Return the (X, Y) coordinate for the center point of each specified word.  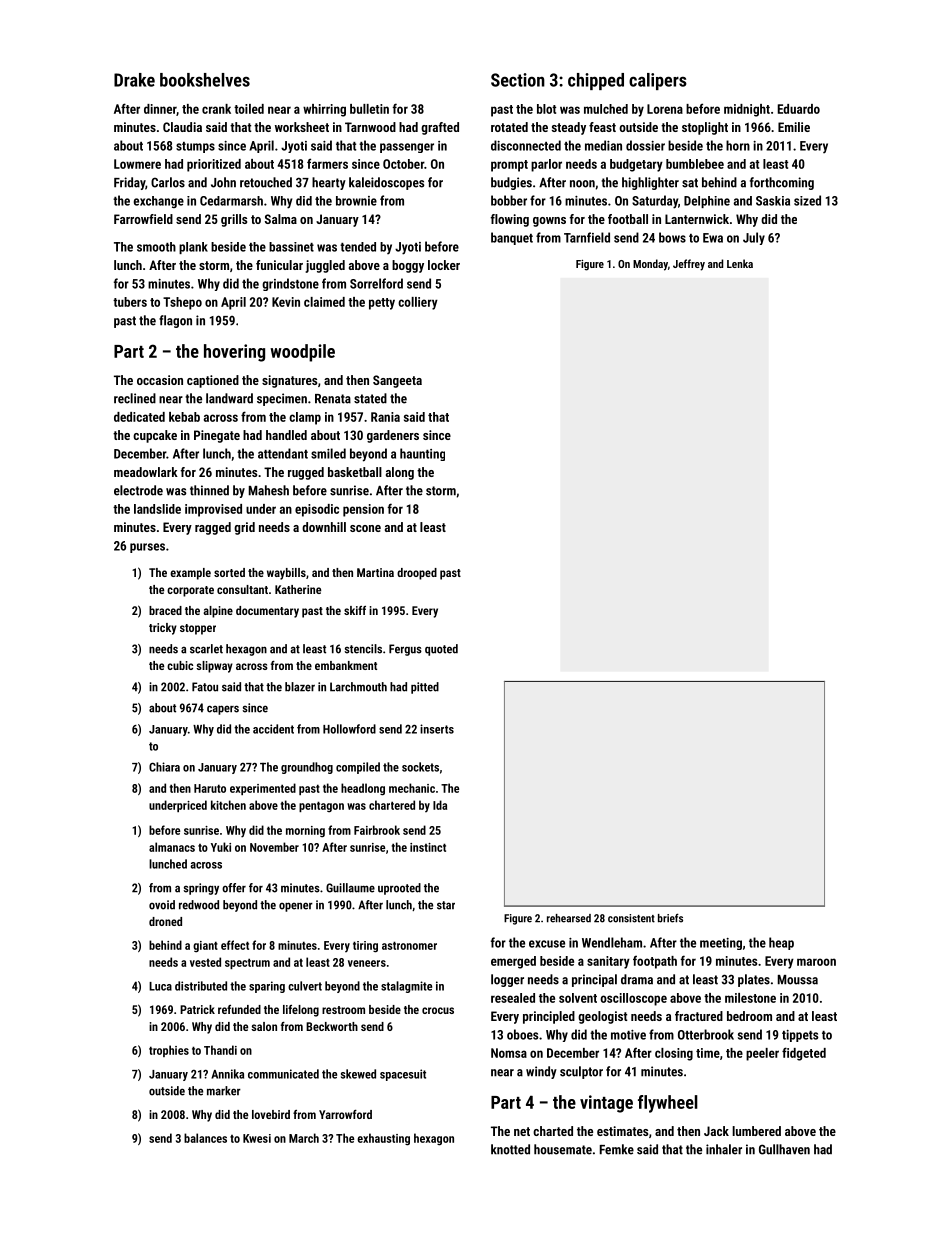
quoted (441, 650)
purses (147, 548)
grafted (440, 128)
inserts (437, 729)
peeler (762, 1054)
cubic (180, 665)
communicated (283, 1074)
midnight (747, 110)
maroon (816, 962)
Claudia (182, 127)
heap (781, 943)
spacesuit (403, 1075)
